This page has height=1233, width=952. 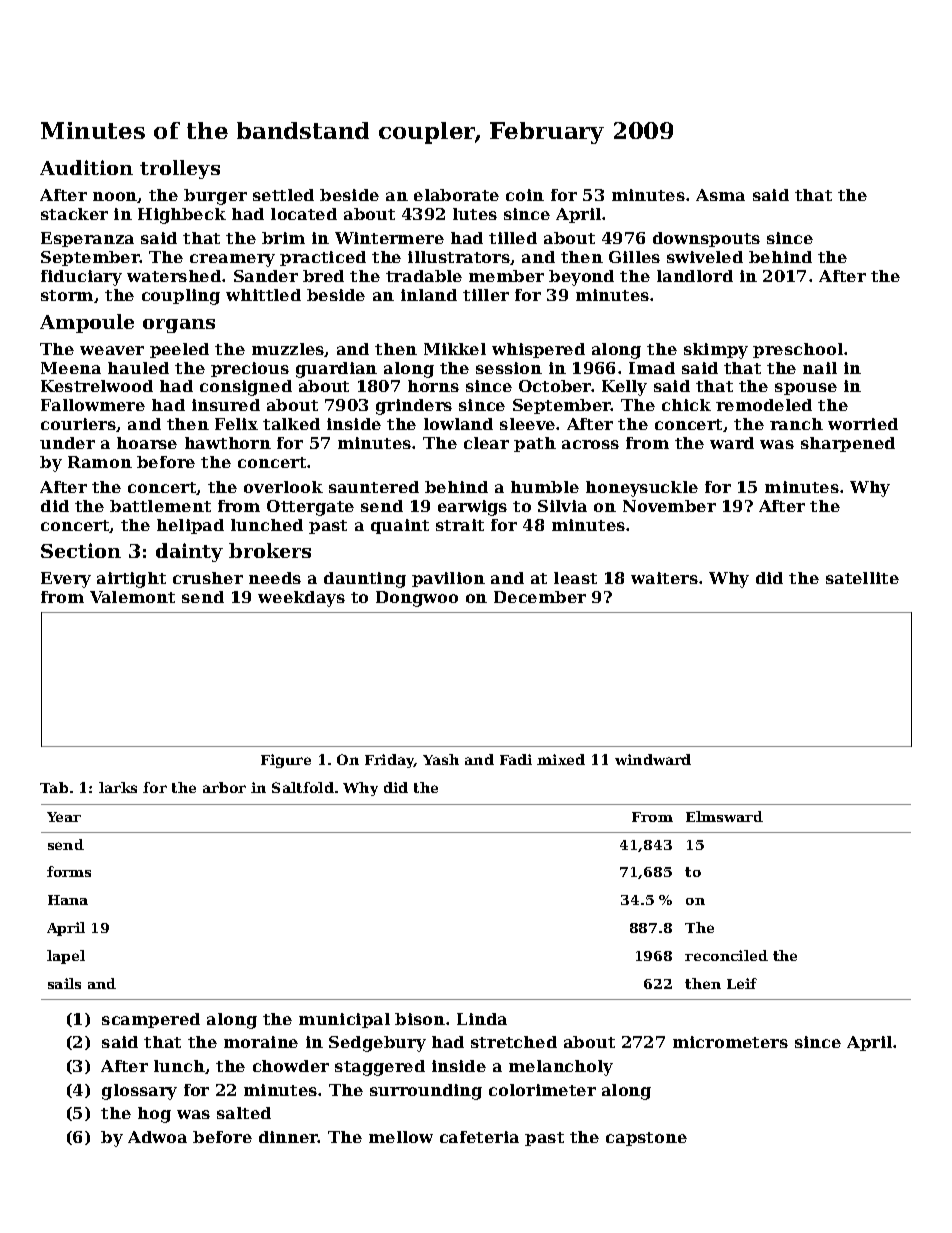 I want to click on elaborate, so click(x=456, y=195).
